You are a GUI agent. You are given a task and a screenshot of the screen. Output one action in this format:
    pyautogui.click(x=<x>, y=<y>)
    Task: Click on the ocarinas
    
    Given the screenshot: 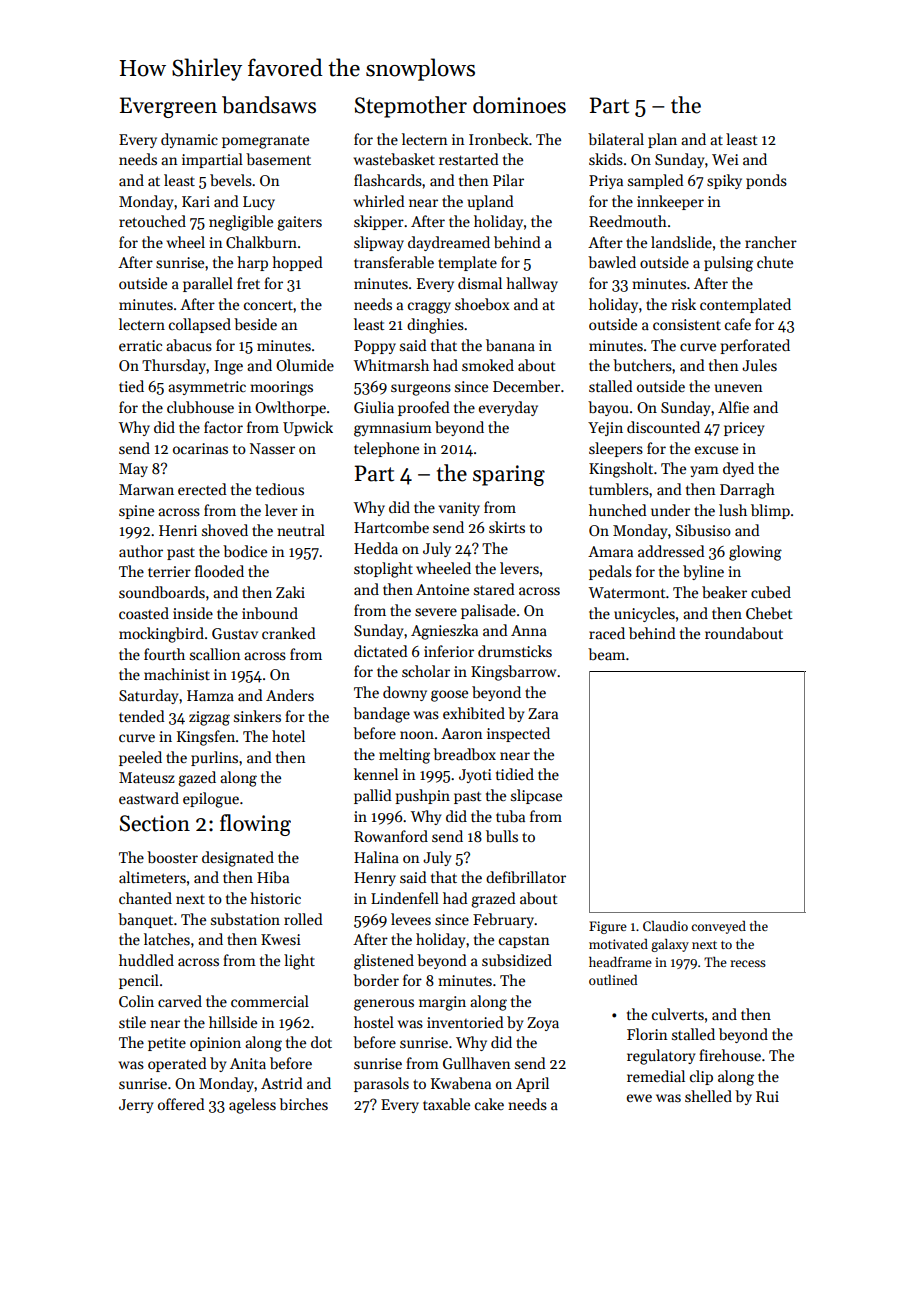 What is the action you would take?
    pyautogui.click(x=200, y=448)
